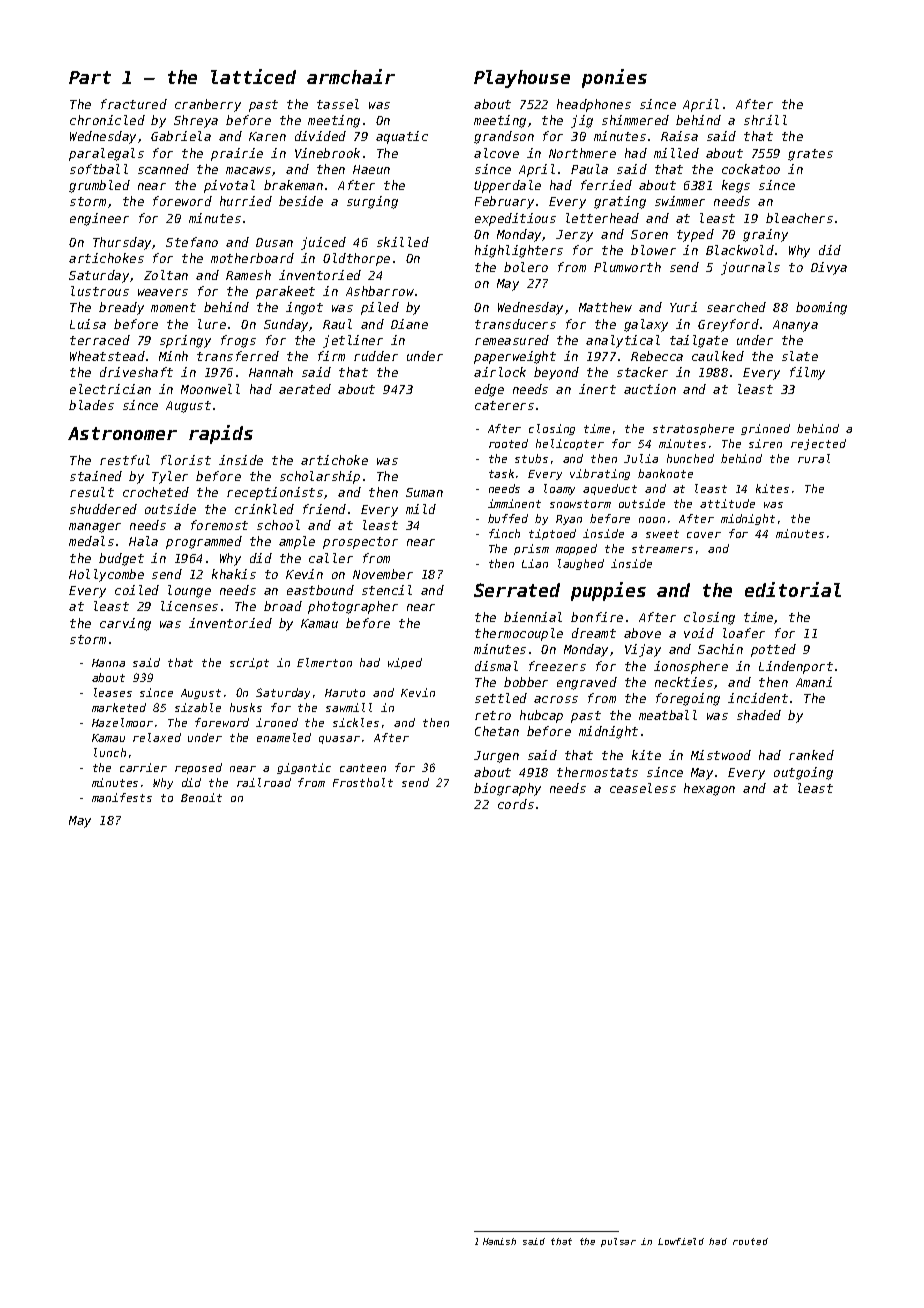  What do you see at coordinates (765, 120) in the screenshot?
I see `shrill` at bounding box center [765, 120].
